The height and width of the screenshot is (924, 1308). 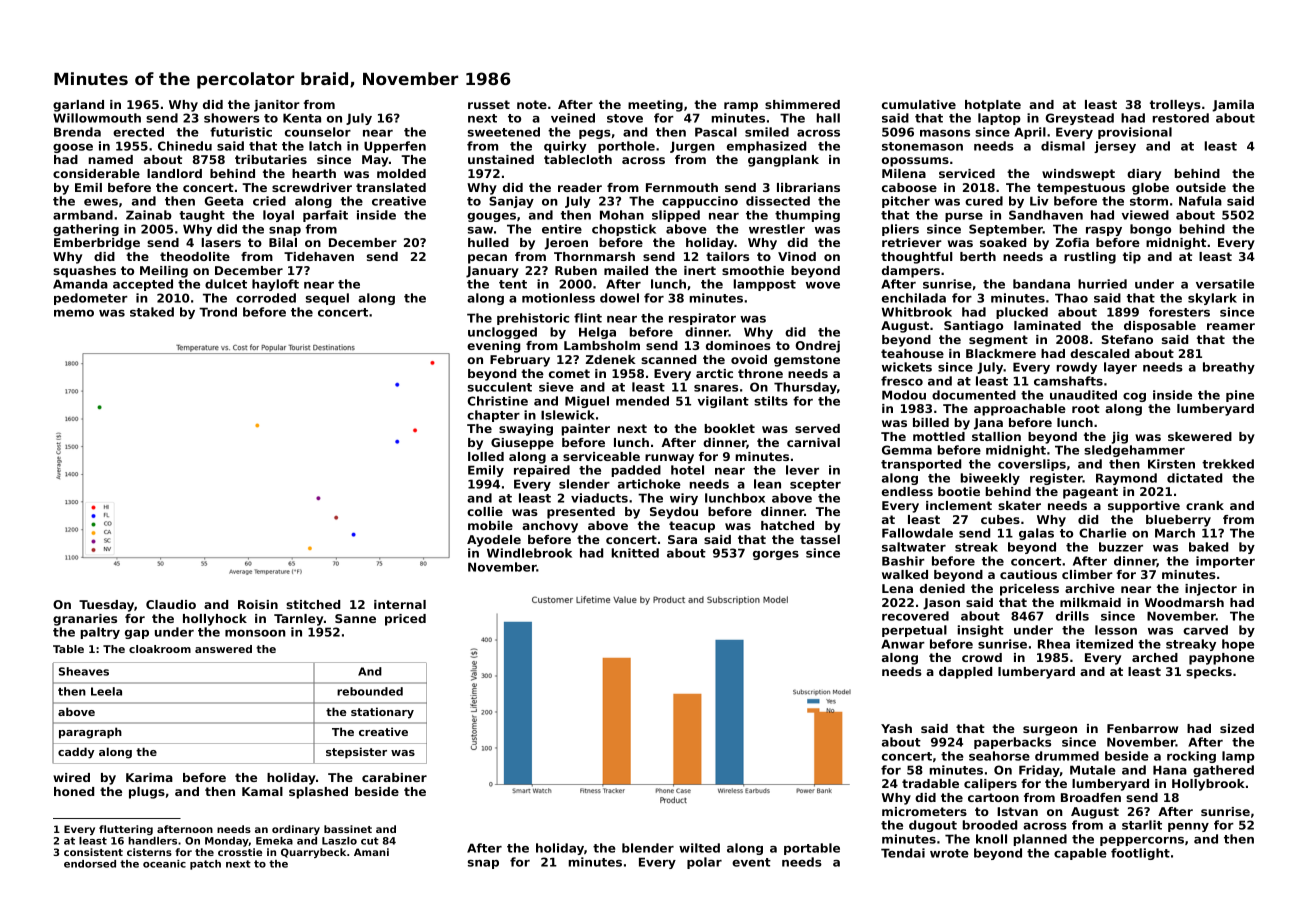 I want to click on Leela, so click(x=106, y=691).
